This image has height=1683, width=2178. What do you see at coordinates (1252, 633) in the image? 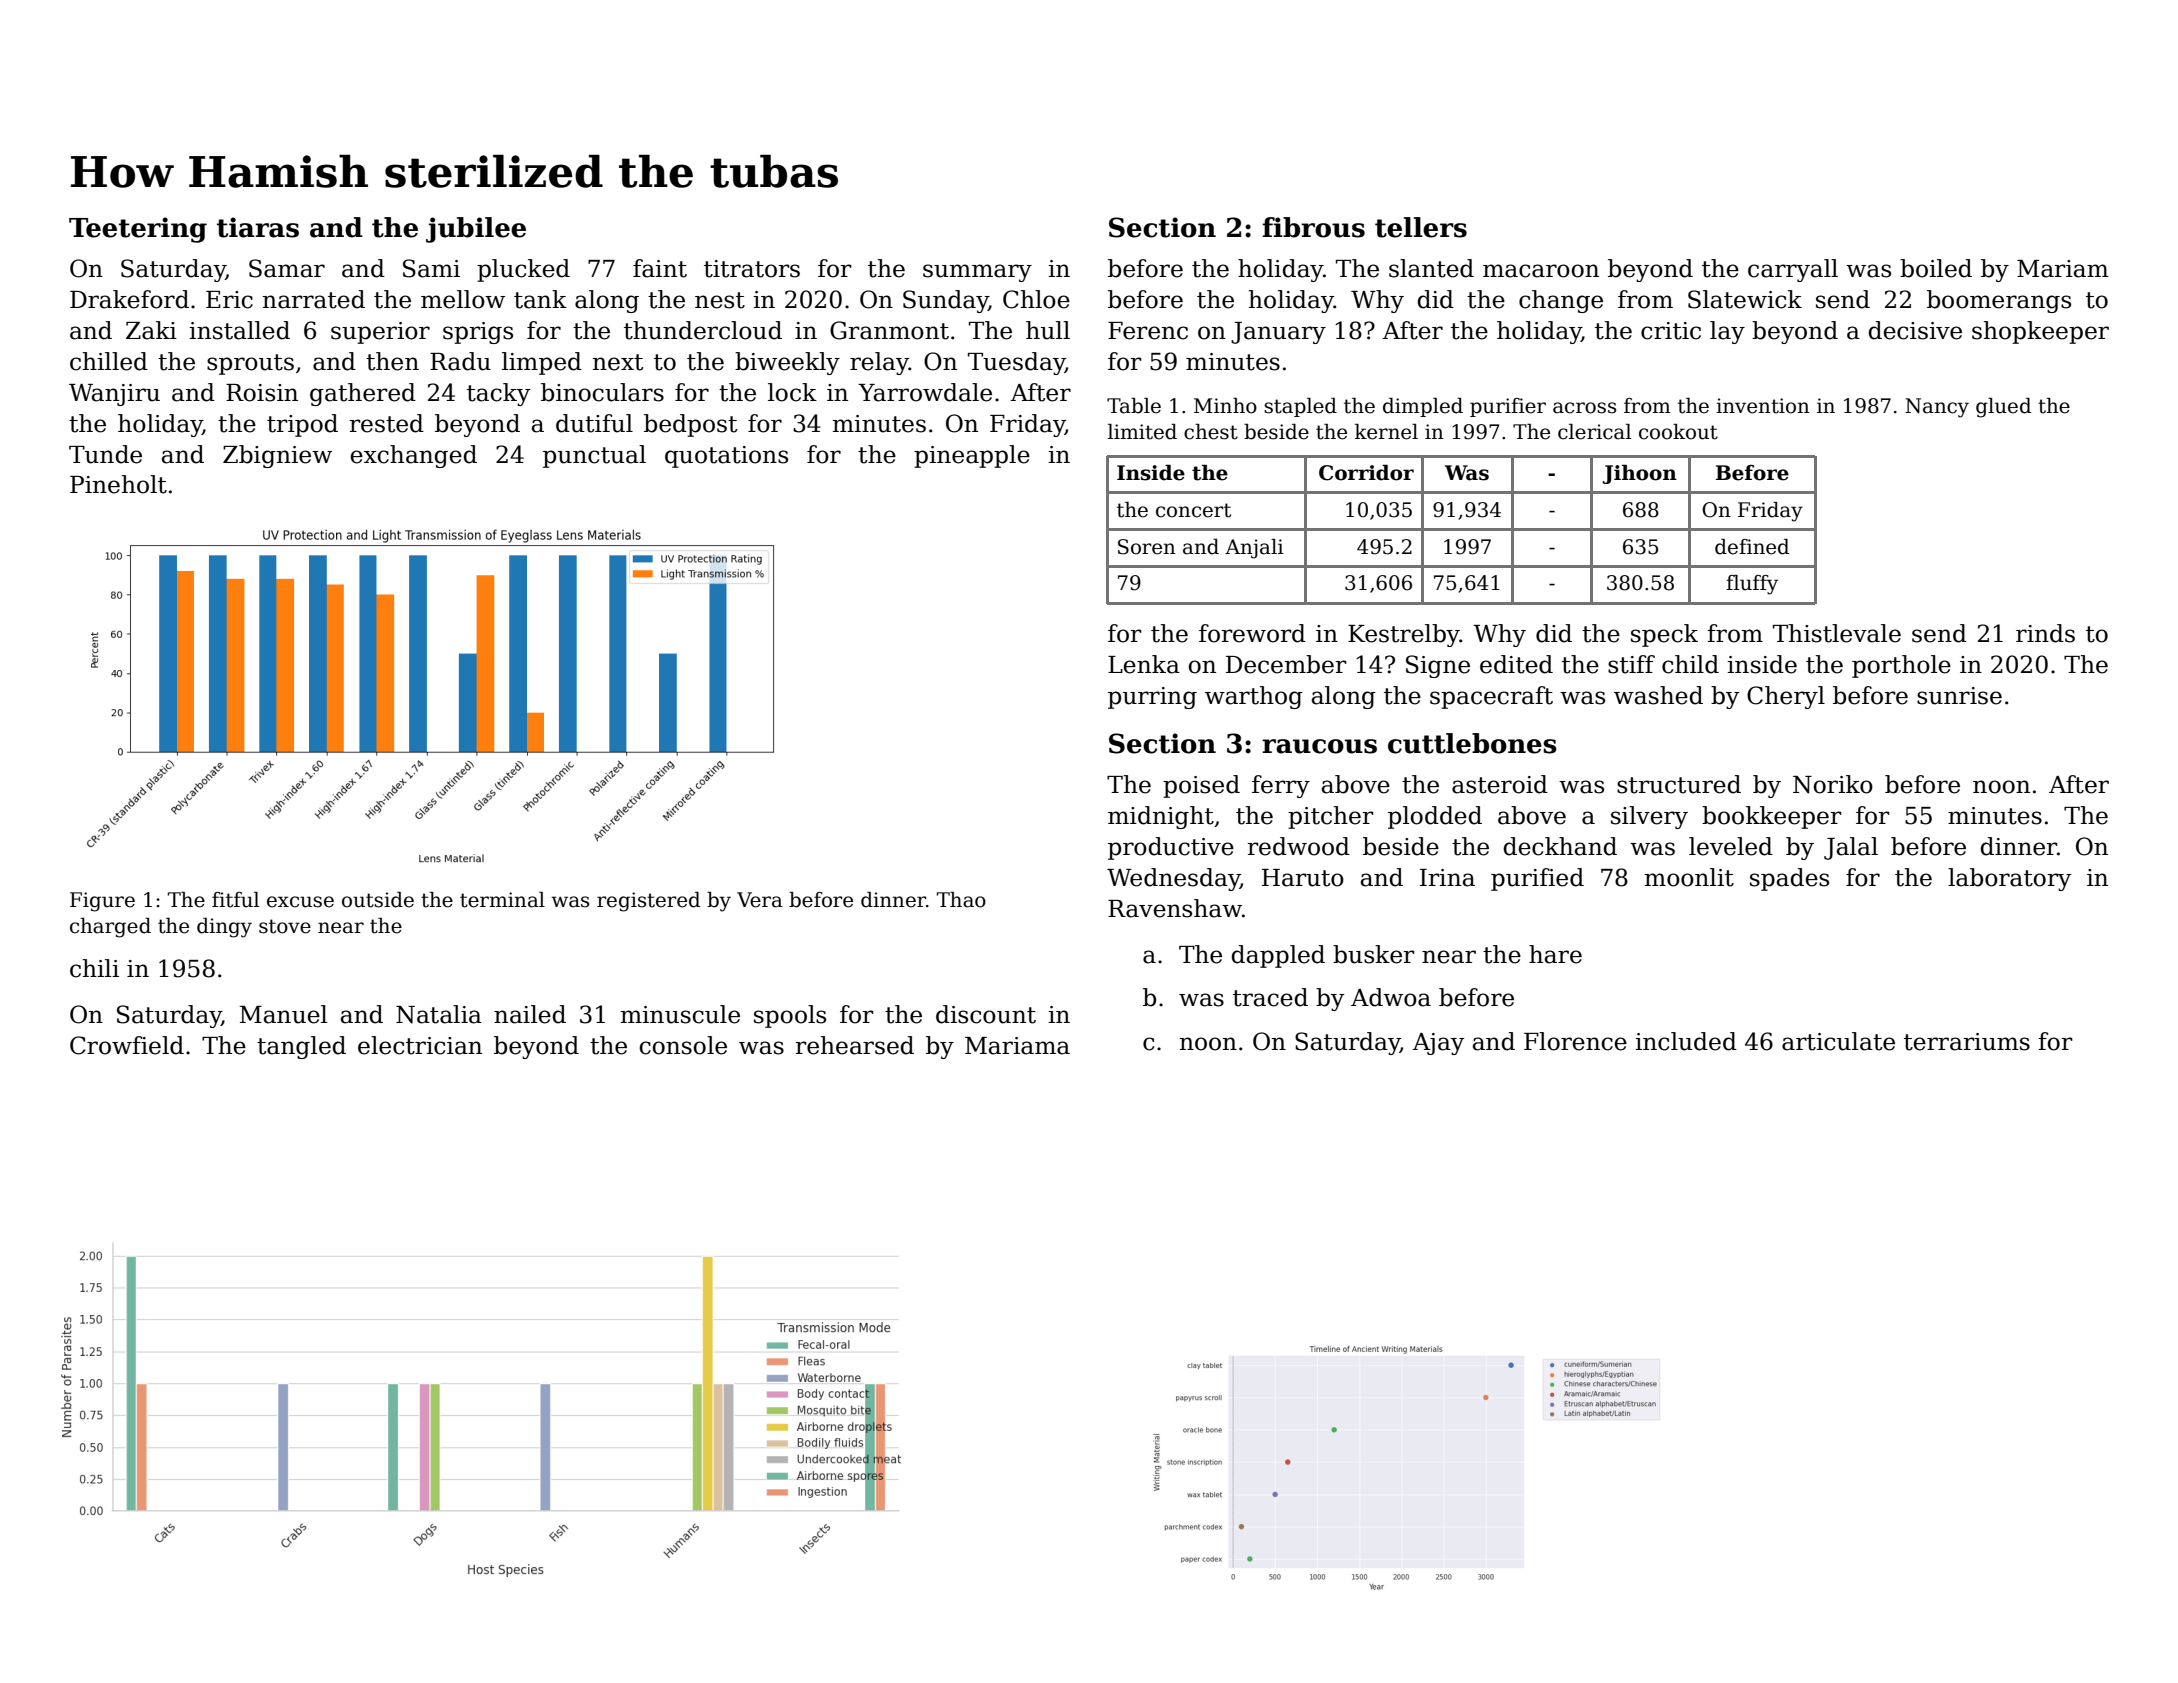
I see `foreword` at bounding box center [1252, 633].
